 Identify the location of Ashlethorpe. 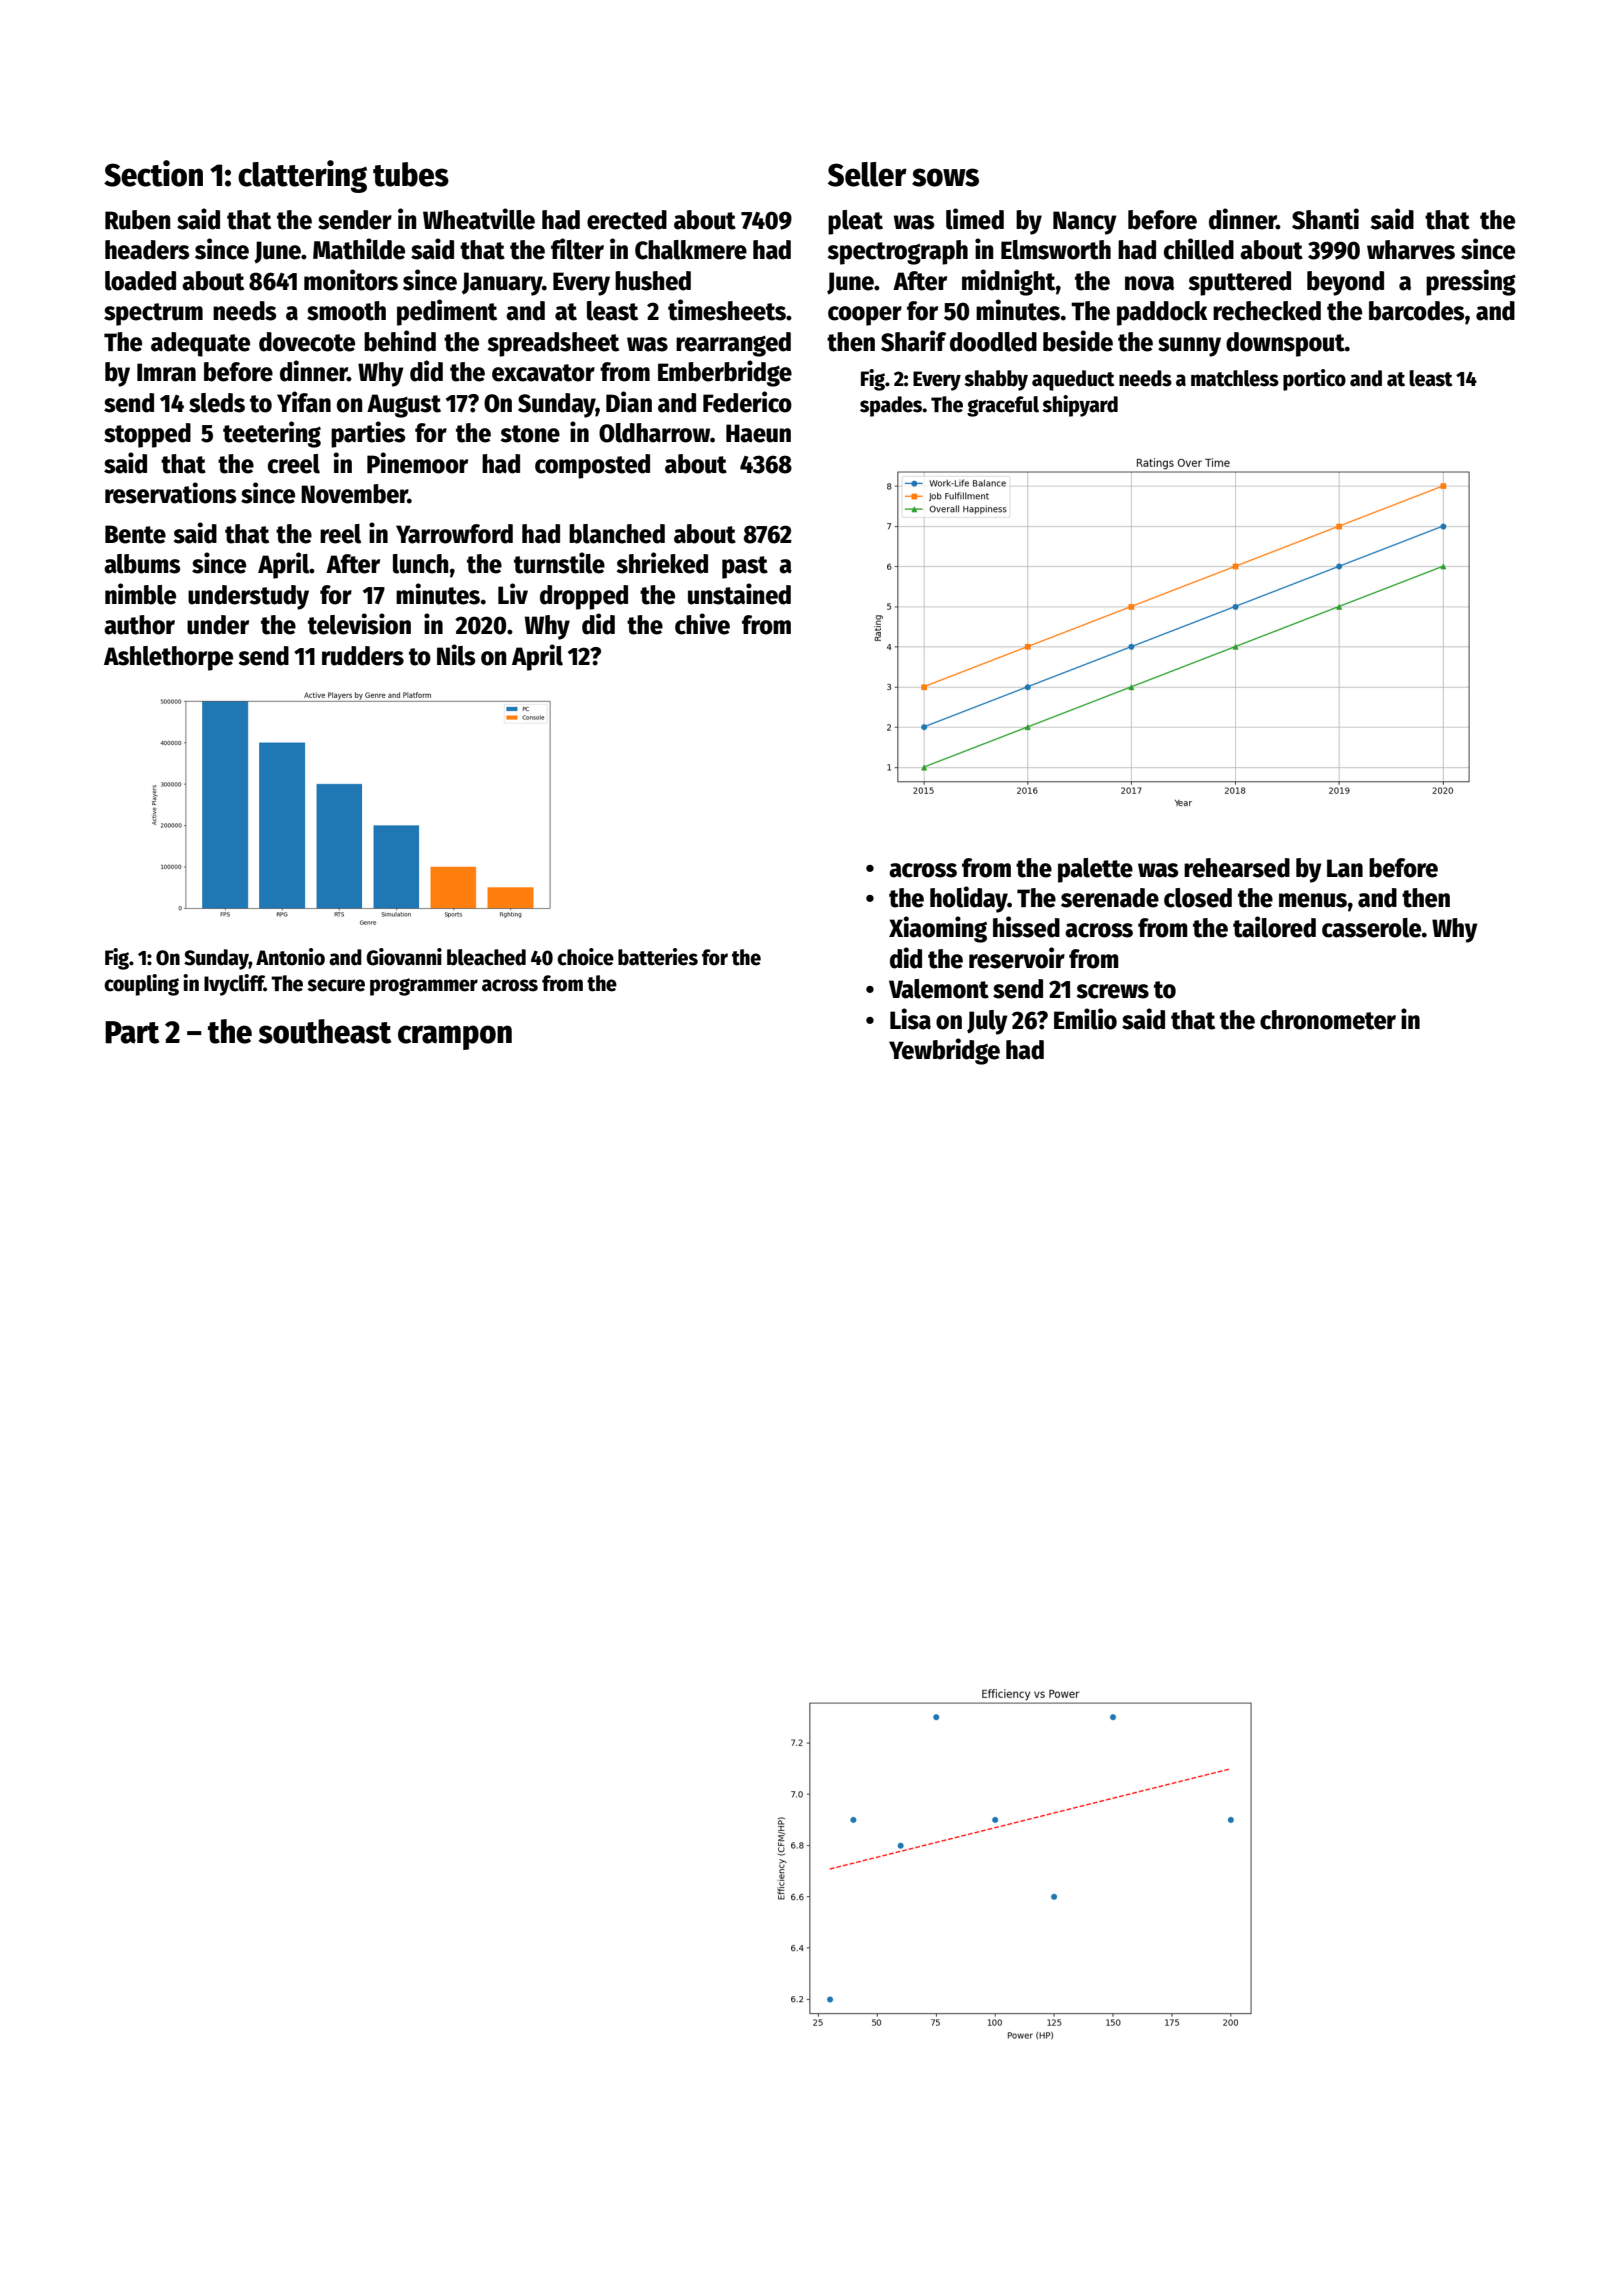
(168, 658).
